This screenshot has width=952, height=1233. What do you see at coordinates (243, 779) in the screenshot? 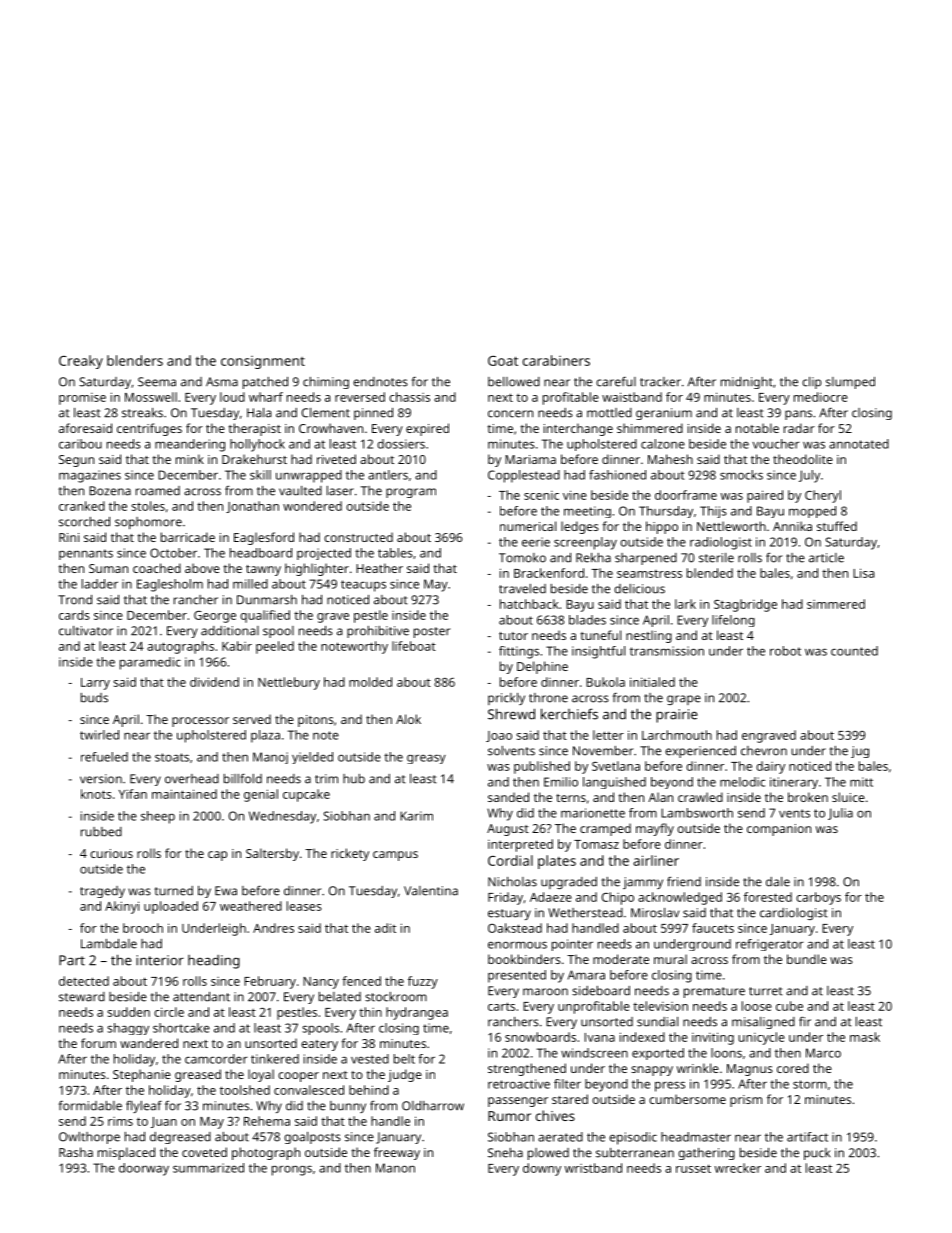
I see `billfold` at bounding box center [243, 779].
